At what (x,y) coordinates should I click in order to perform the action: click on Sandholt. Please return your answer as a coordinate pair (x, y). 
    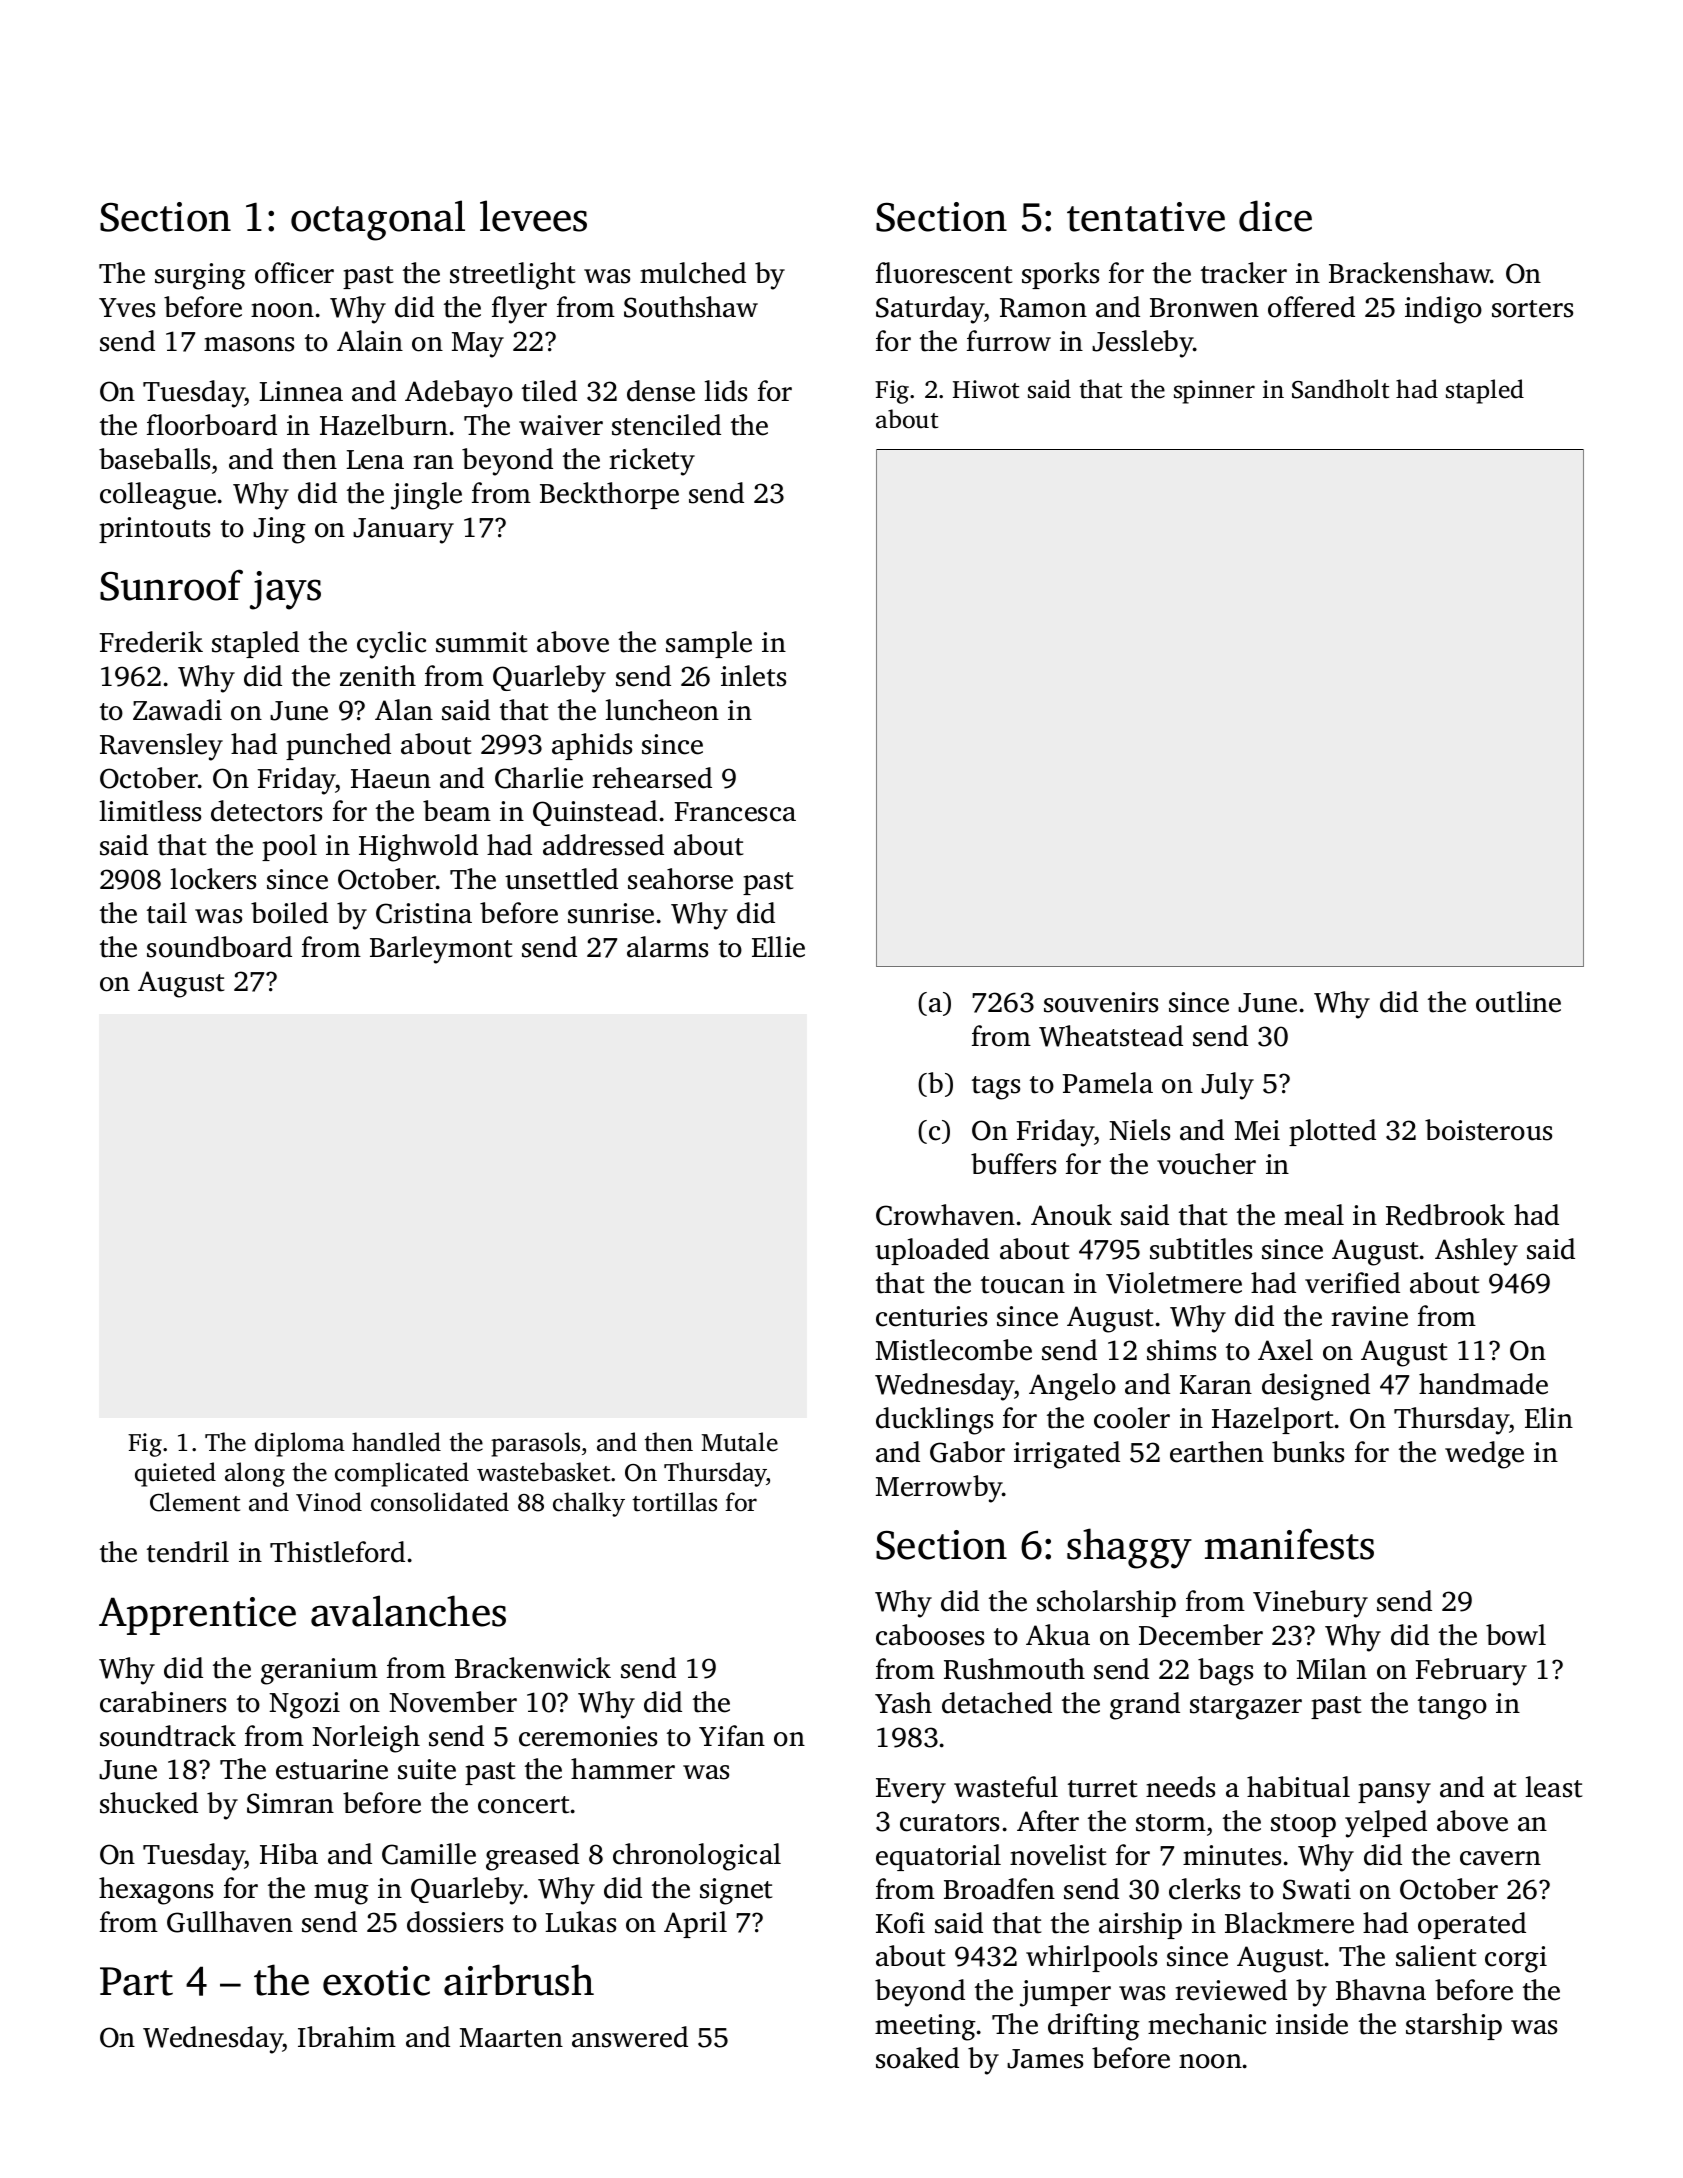
    Looking at the image, I should click on (1340, 389).
